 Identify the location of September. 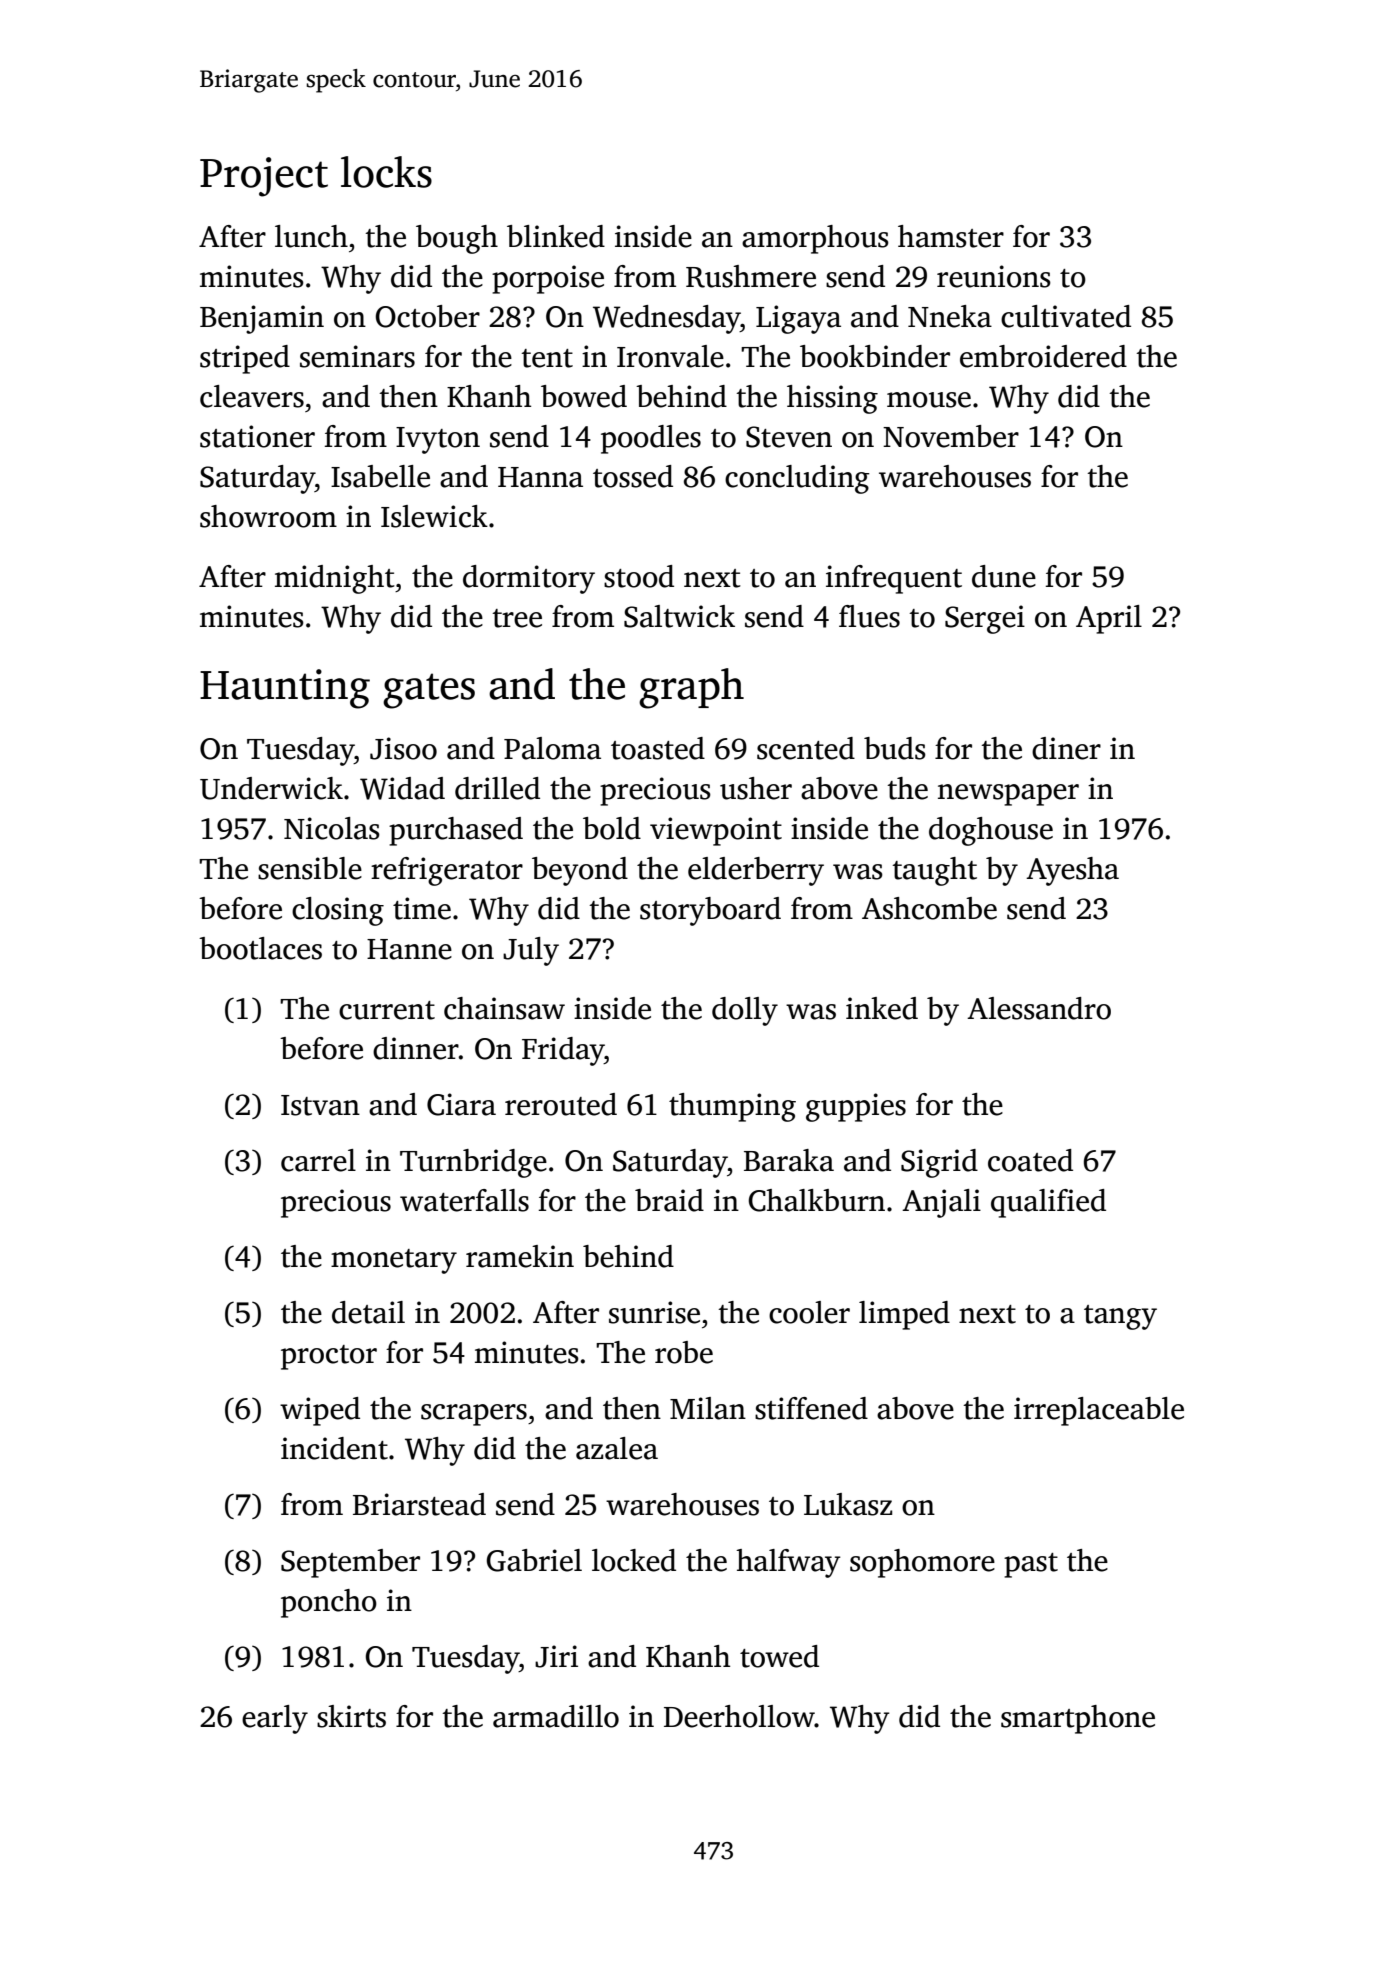
(350, 1563).
